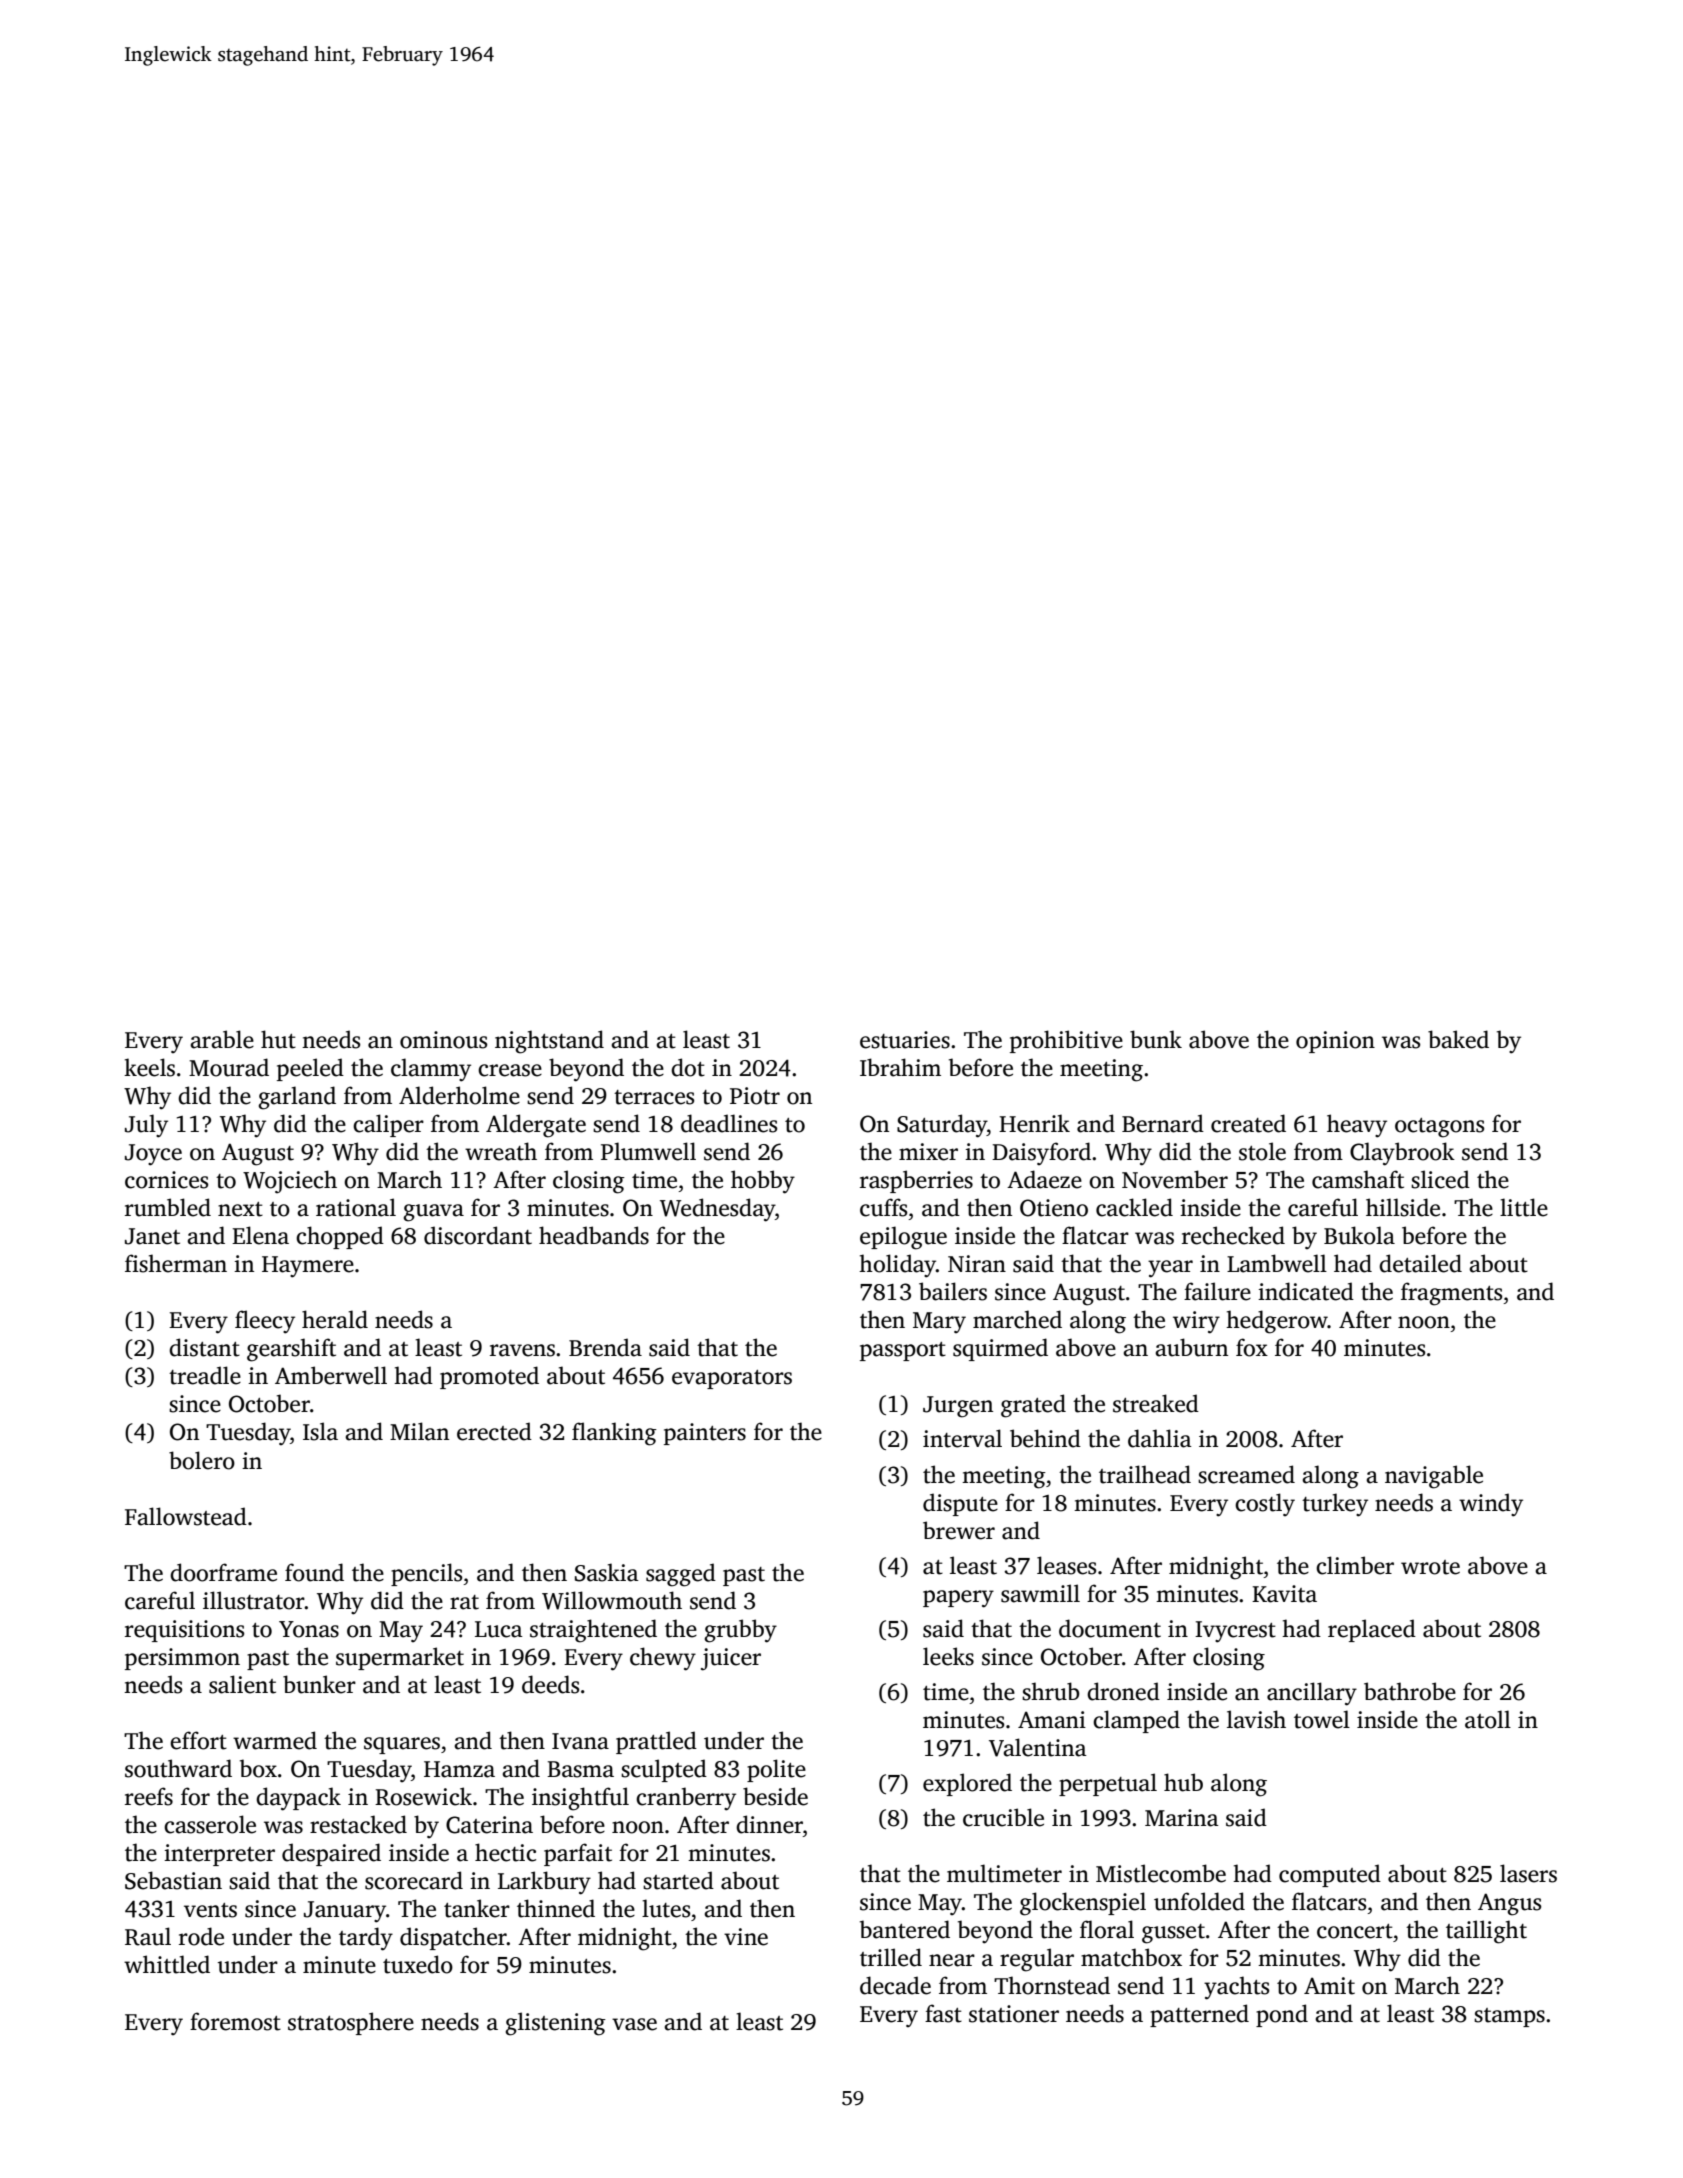 Image resolution: width=1683 pixels, height=2178 pixels. What do you see at coordinates (1335, 1042) in the page?
I see `opinion` at bounding box center [1335, 1042].
